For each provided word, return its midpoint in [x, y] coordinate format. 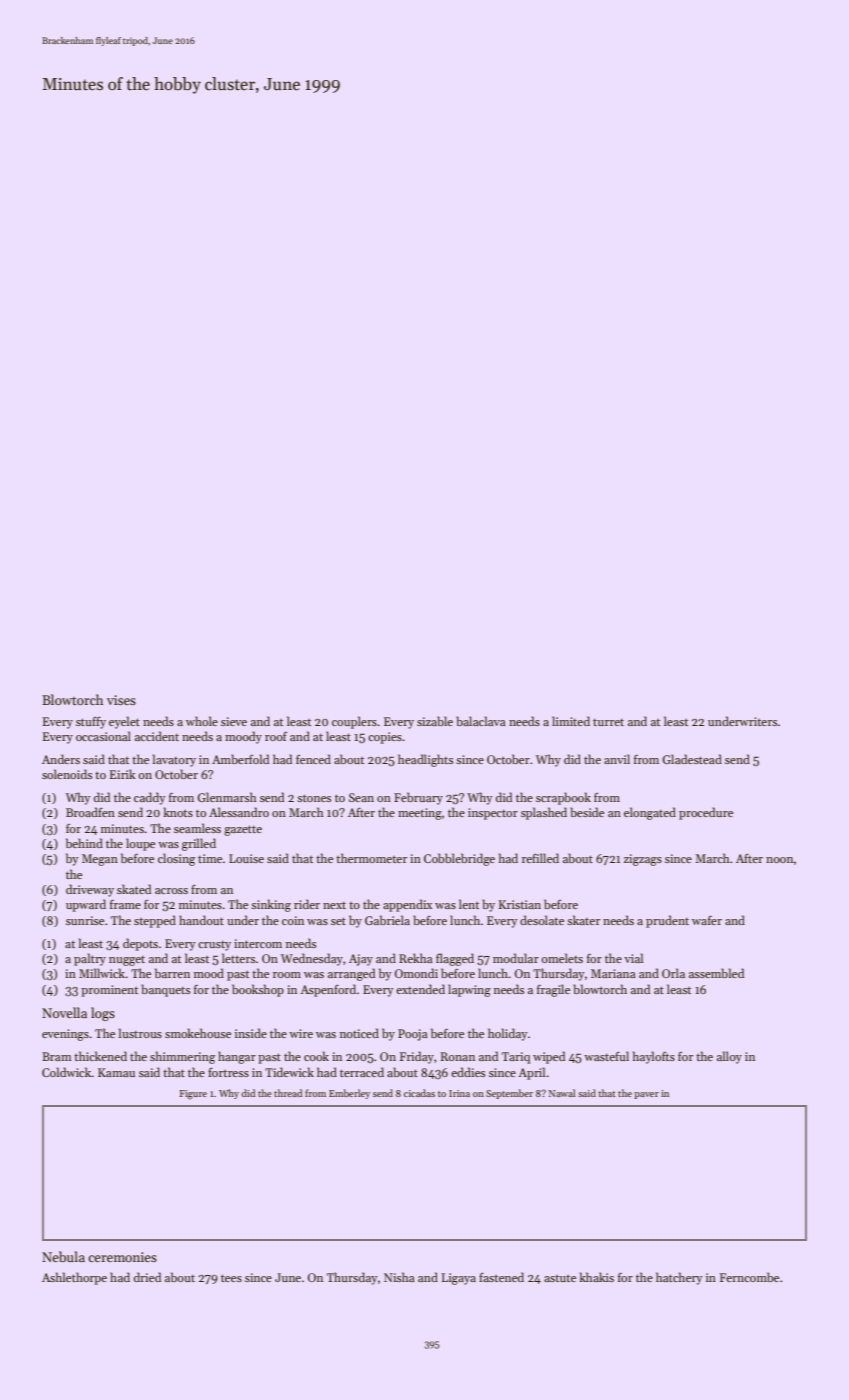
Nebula [63, 1256]
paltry [90, 959]
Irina [459, 1093]
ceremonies [122, 1257]
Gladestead [692, 759]
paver [646, 1095]
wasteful [606, 1056]
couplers [354, 722]
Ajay [361, 960]
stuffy [91, 722]
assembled [716, 973]
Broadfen [90, 812]
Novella [64, 1012]
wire [301, 1033]
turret [608, 722]
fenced [313, 759]
